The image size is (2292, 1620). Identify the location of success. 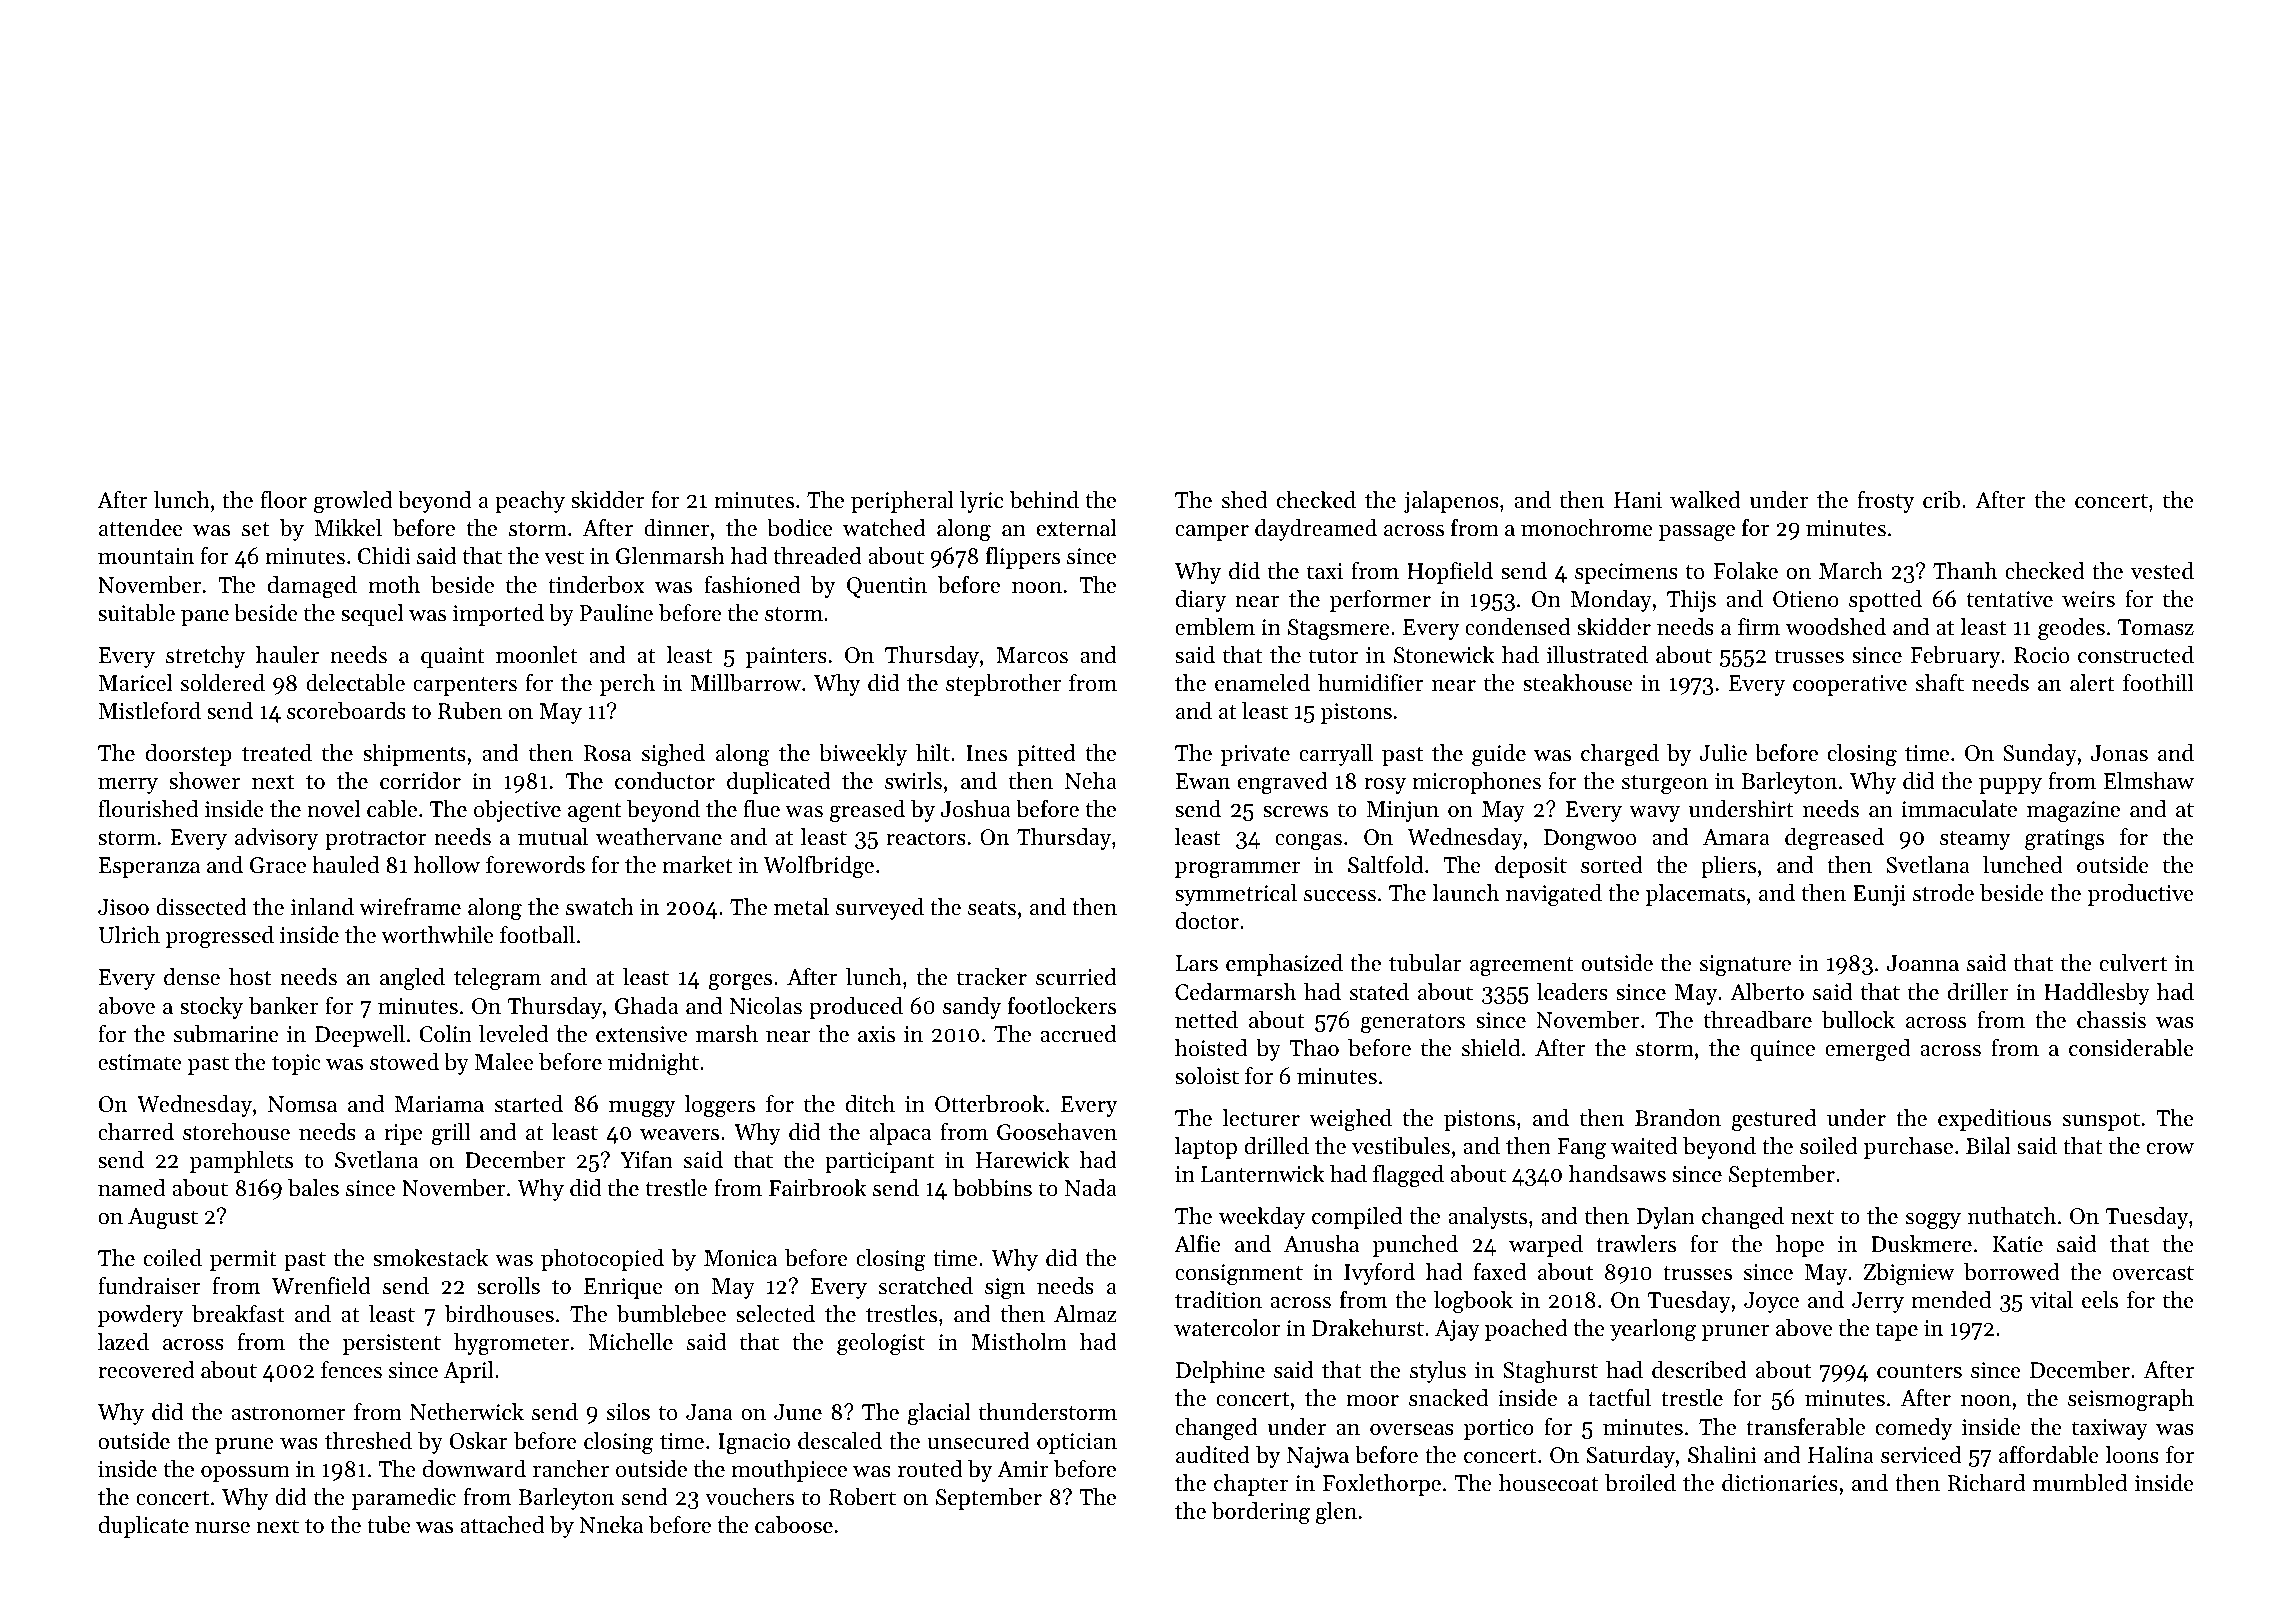
(1340, 896).
